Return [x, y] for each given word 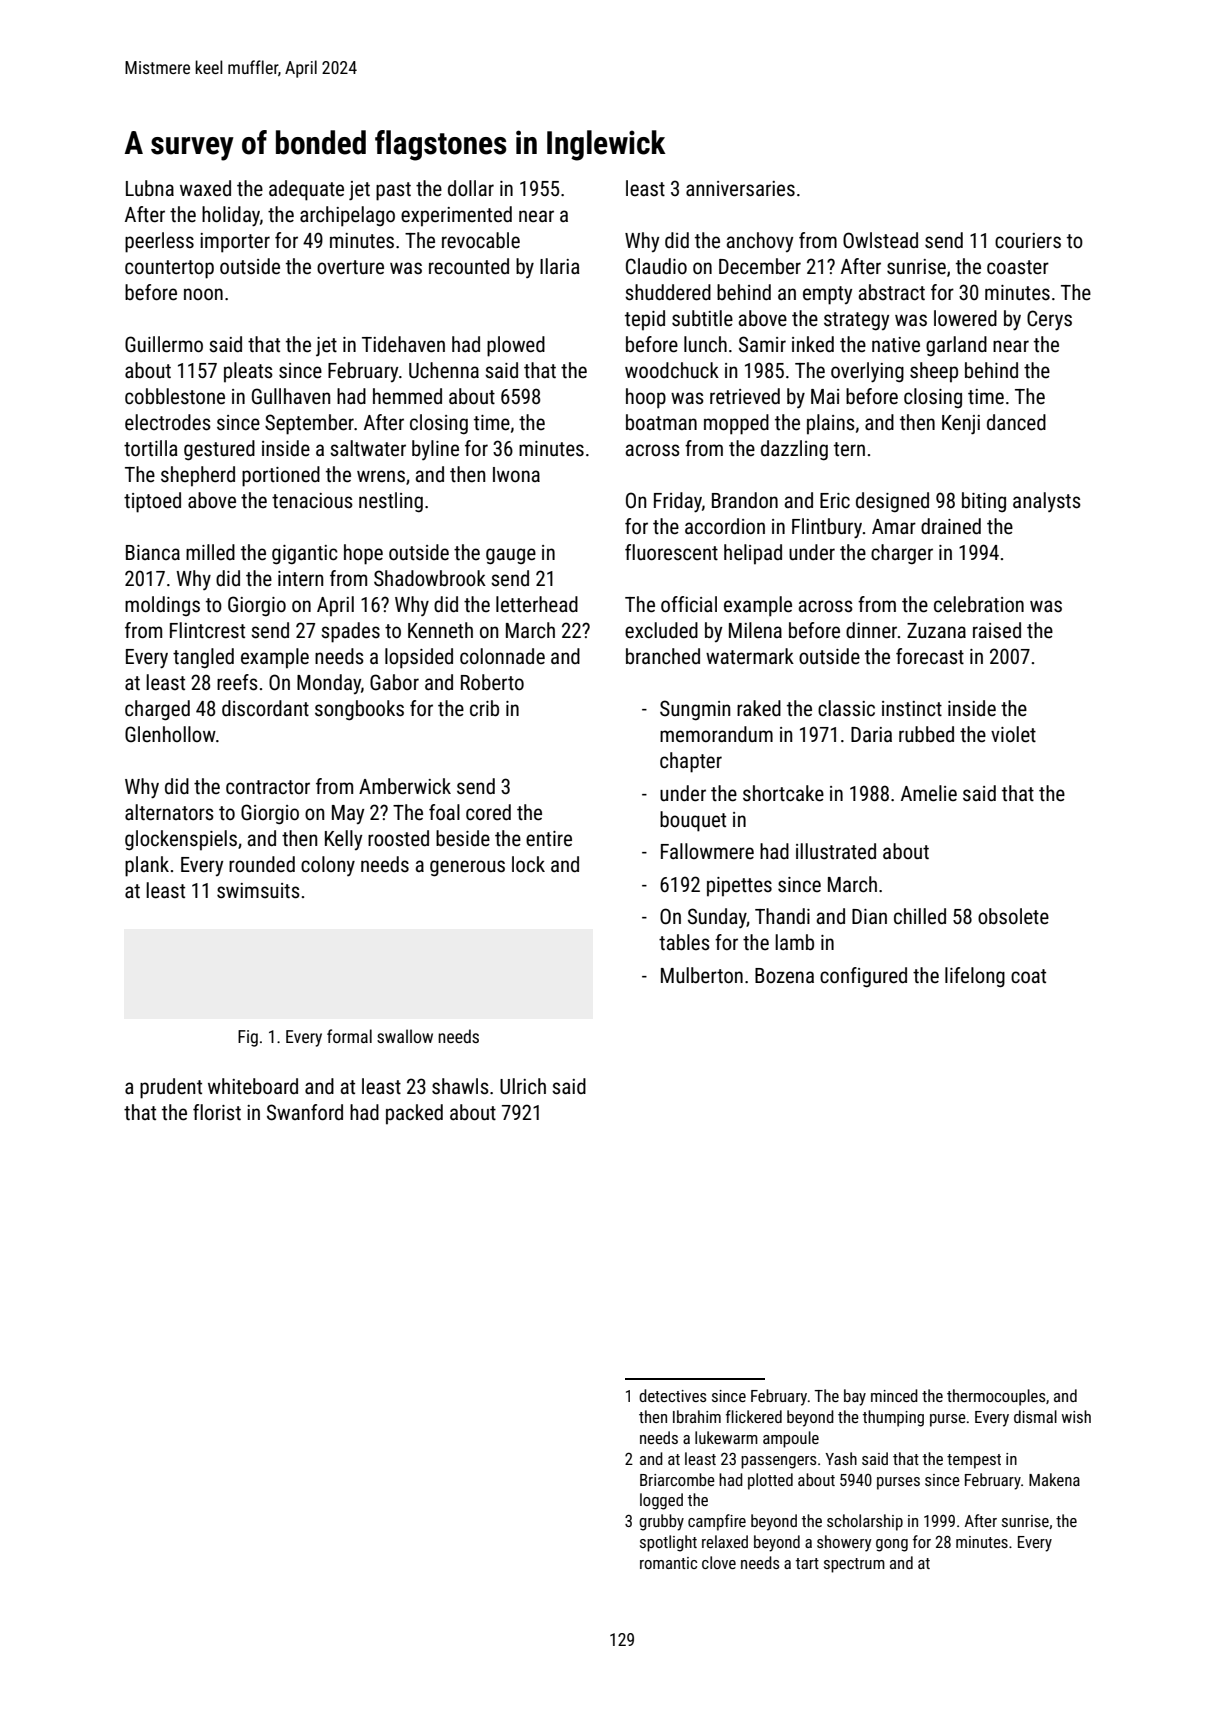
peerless [159, 242]
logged [661, 1501]
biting [984, 502]
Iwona [516, 474]
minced [894, 1395]
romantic [668, 1563]
